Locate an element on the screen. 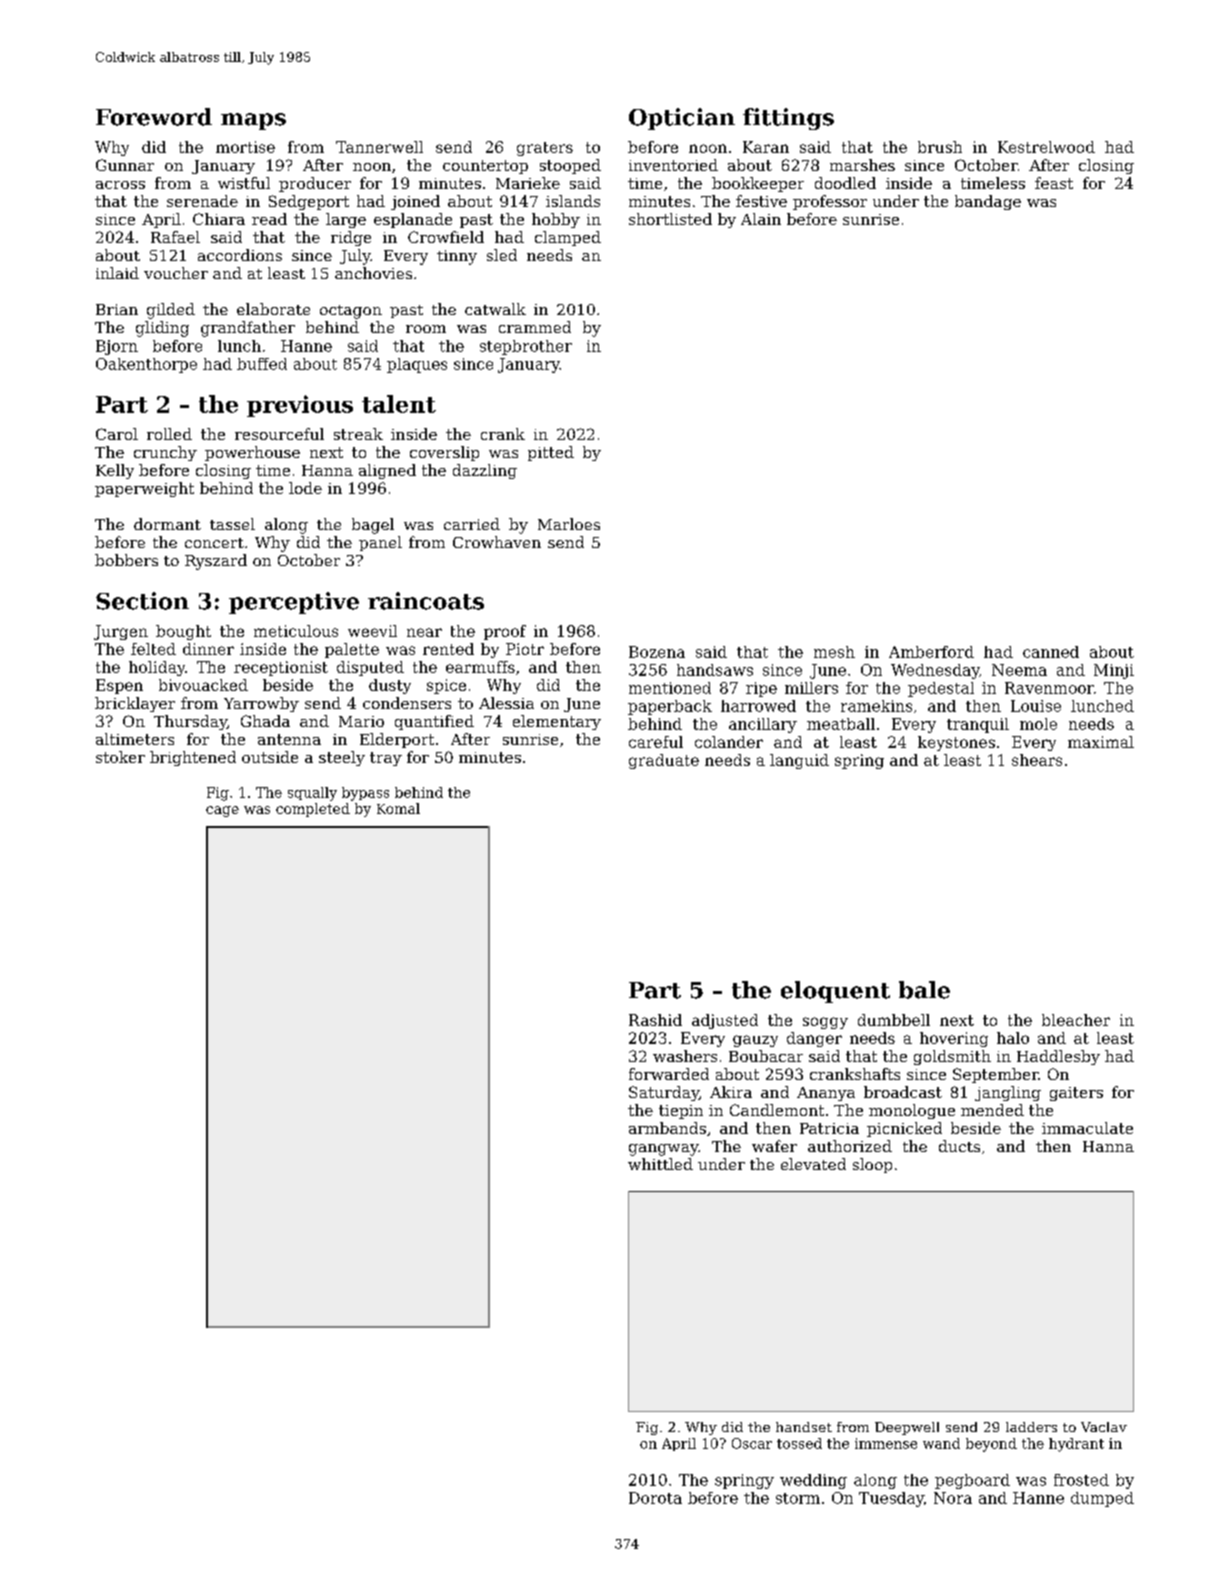 The image size is (1229, 1590). whittled is located at coordinates (660, 1164).
